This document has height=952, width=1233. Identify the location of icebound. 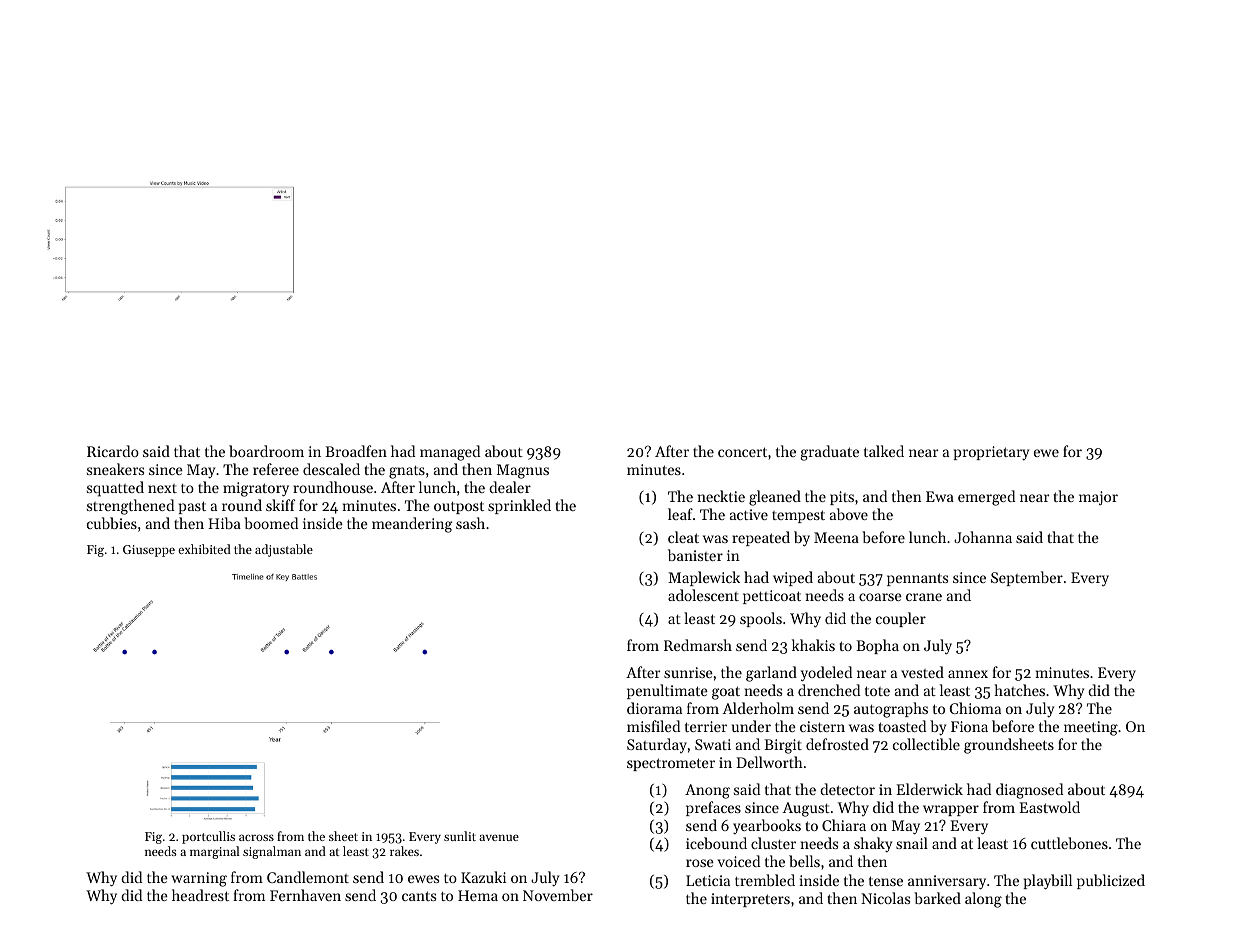
(716, 843).
